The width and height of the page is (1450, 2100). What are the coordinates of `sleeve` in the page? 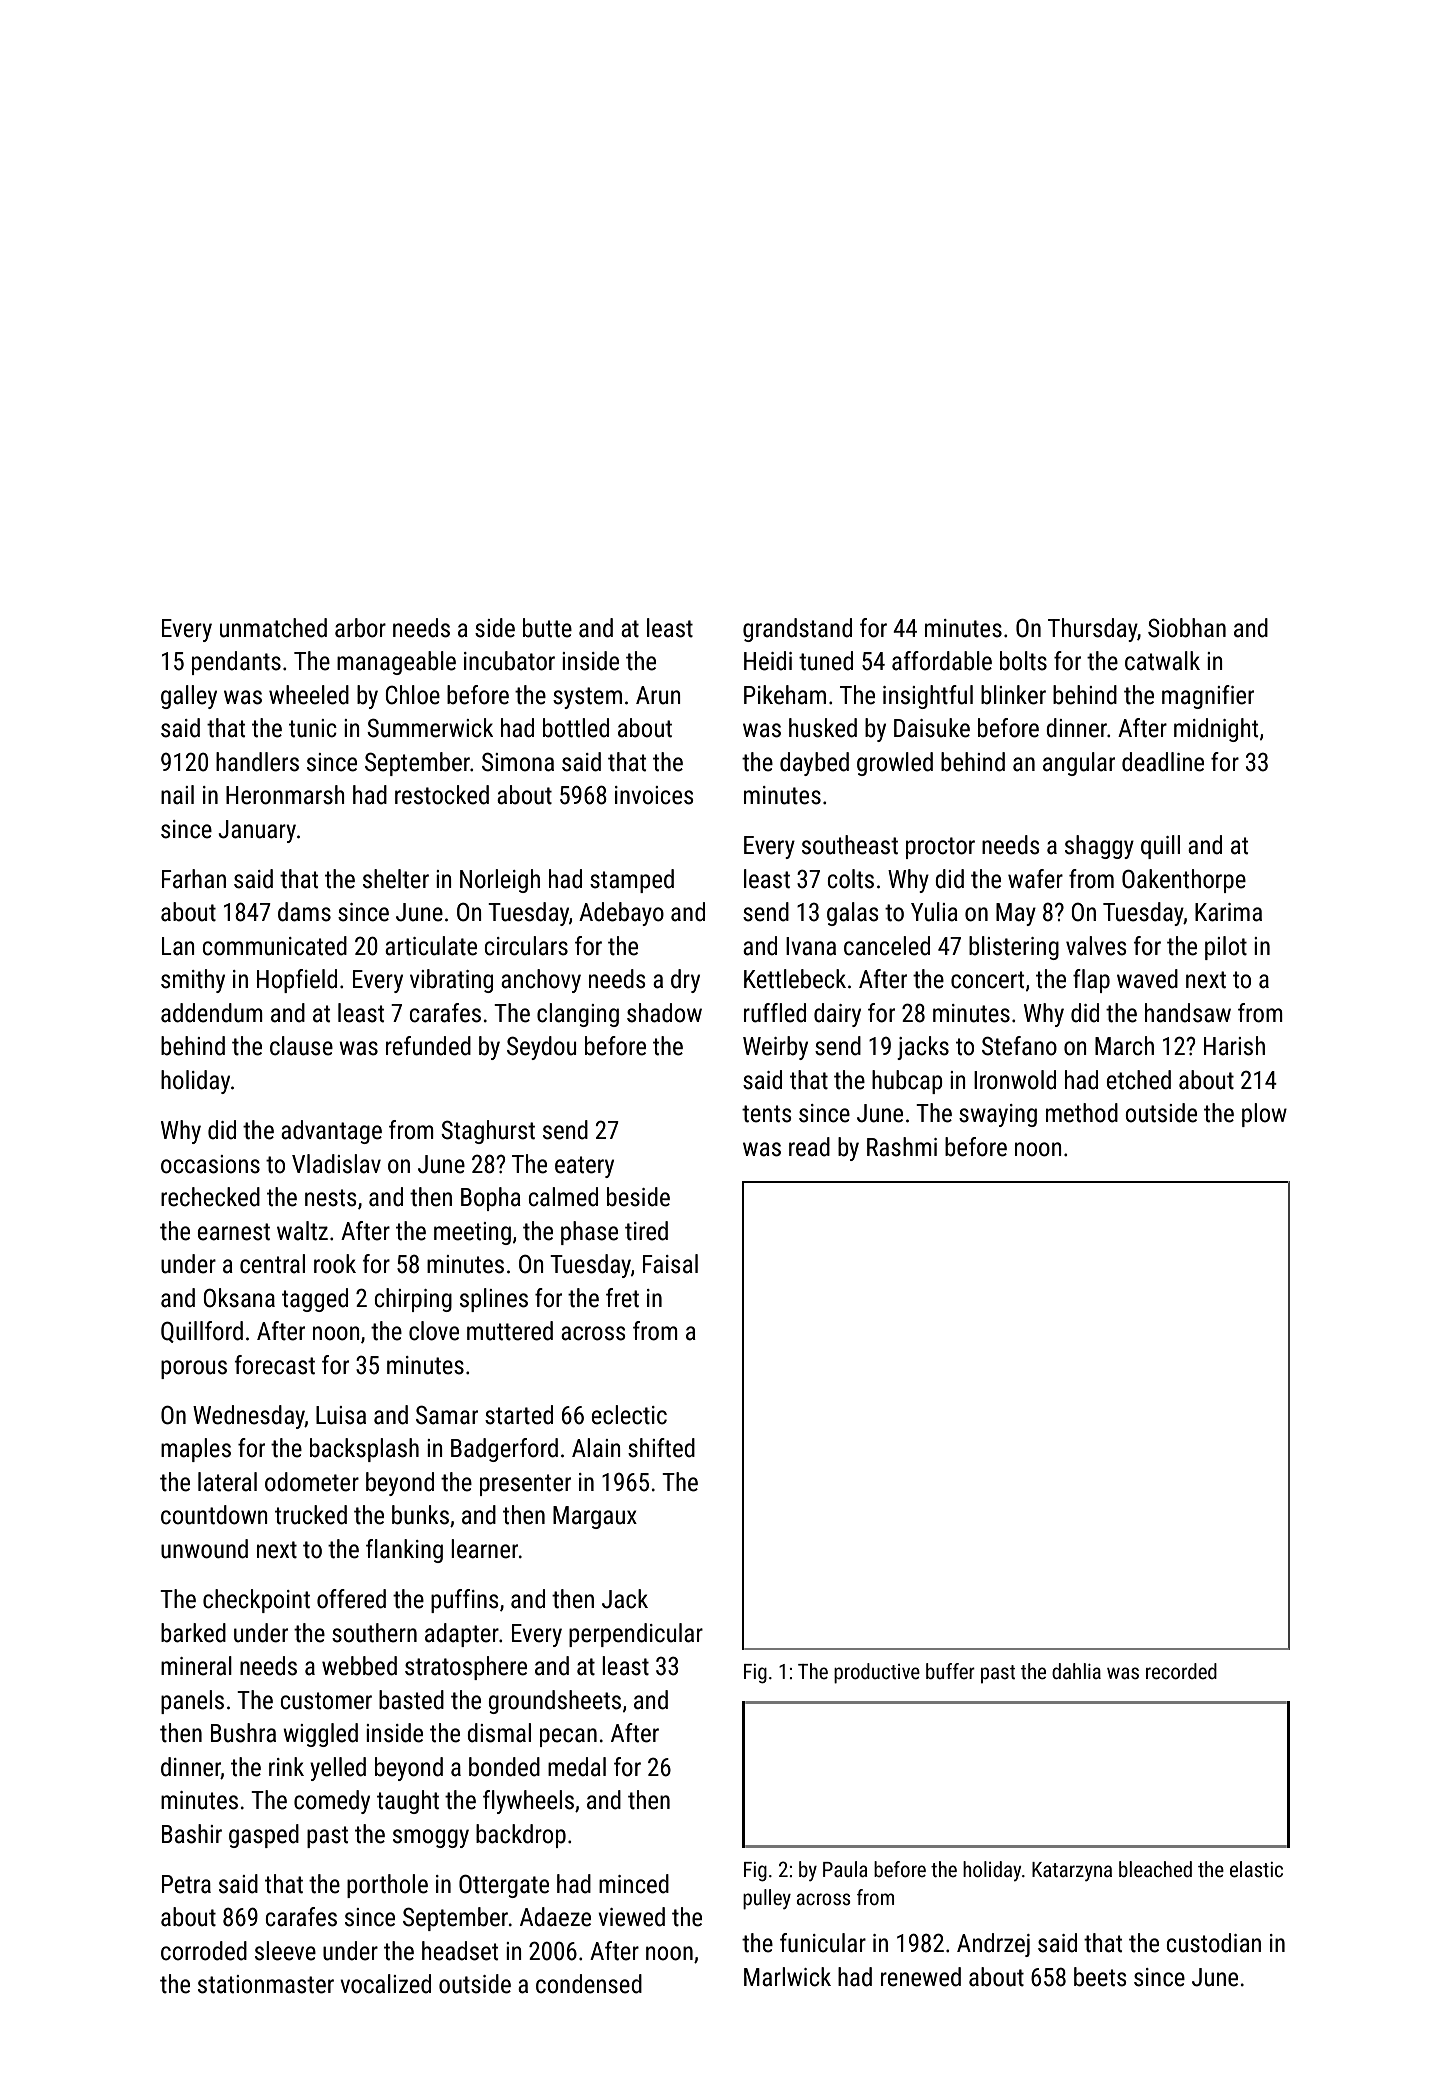 It's located at (285, 1951).
